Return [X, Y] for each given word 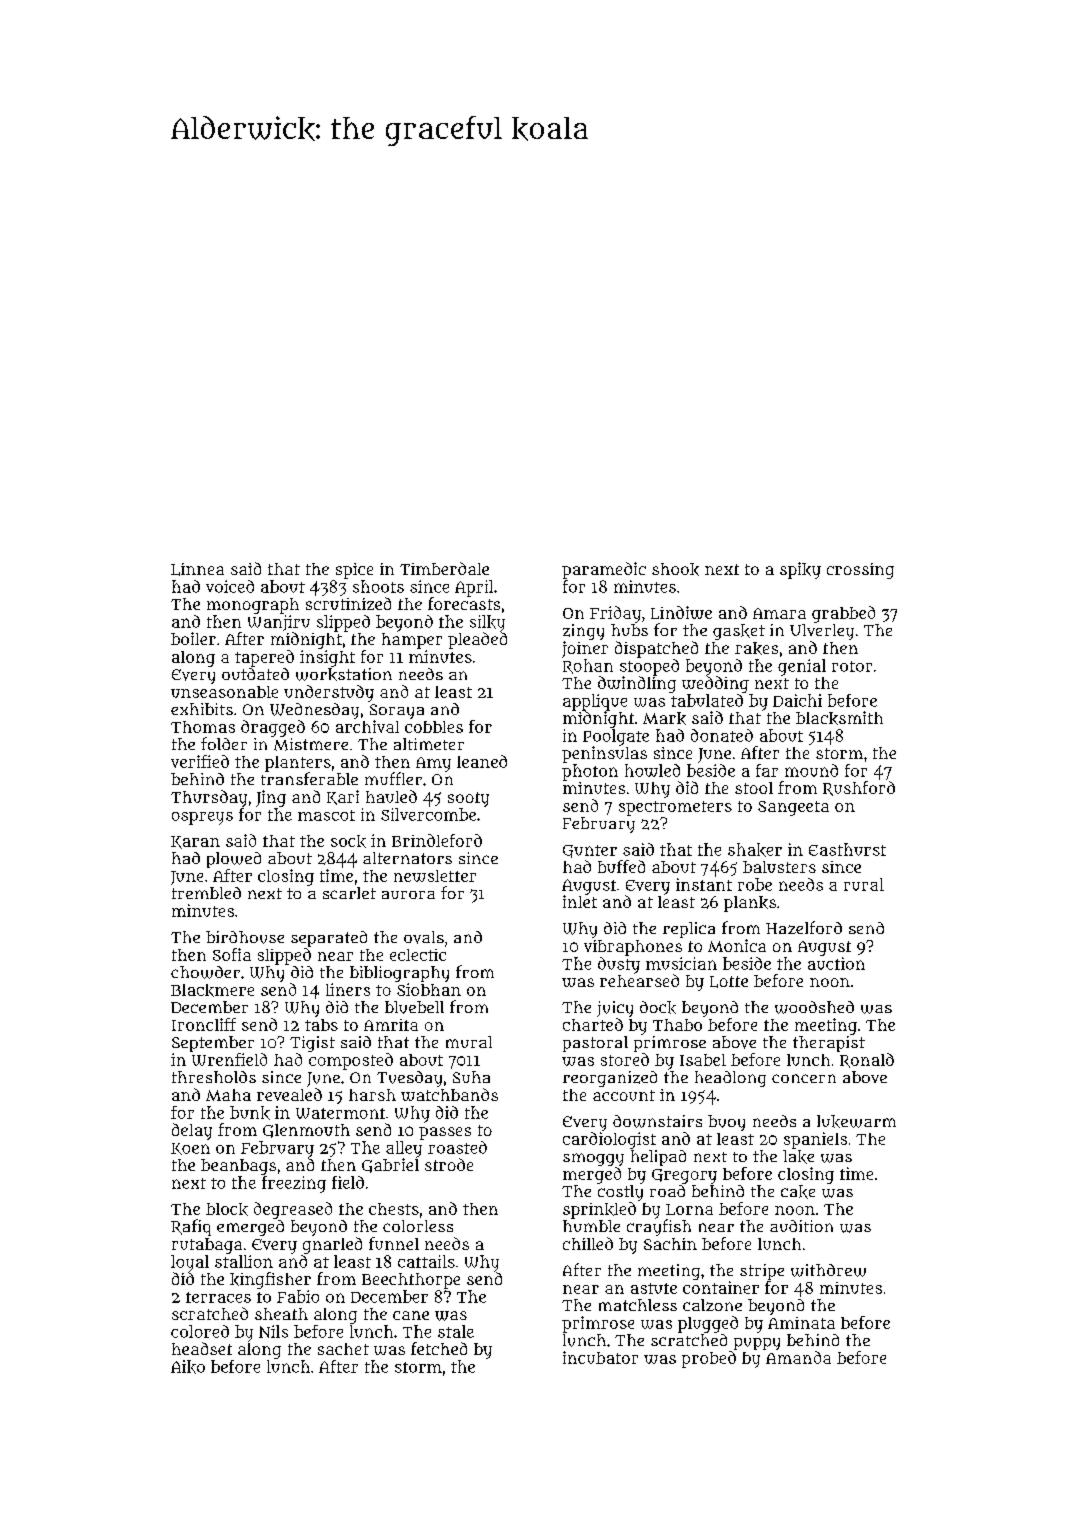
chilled [588, 1243]
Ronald [867, 1060]
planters [298, 764]
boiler [193, 638]
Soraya [397, 711]
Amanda [798, 1357]
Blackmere [212, 990]
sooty [468, 799]
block [227, 1209]
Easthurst [847, 849]
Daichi [797, 700]
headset [202, 1348]
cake [798, 1192]
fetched [439, 1348]
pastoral [595, 1044]
